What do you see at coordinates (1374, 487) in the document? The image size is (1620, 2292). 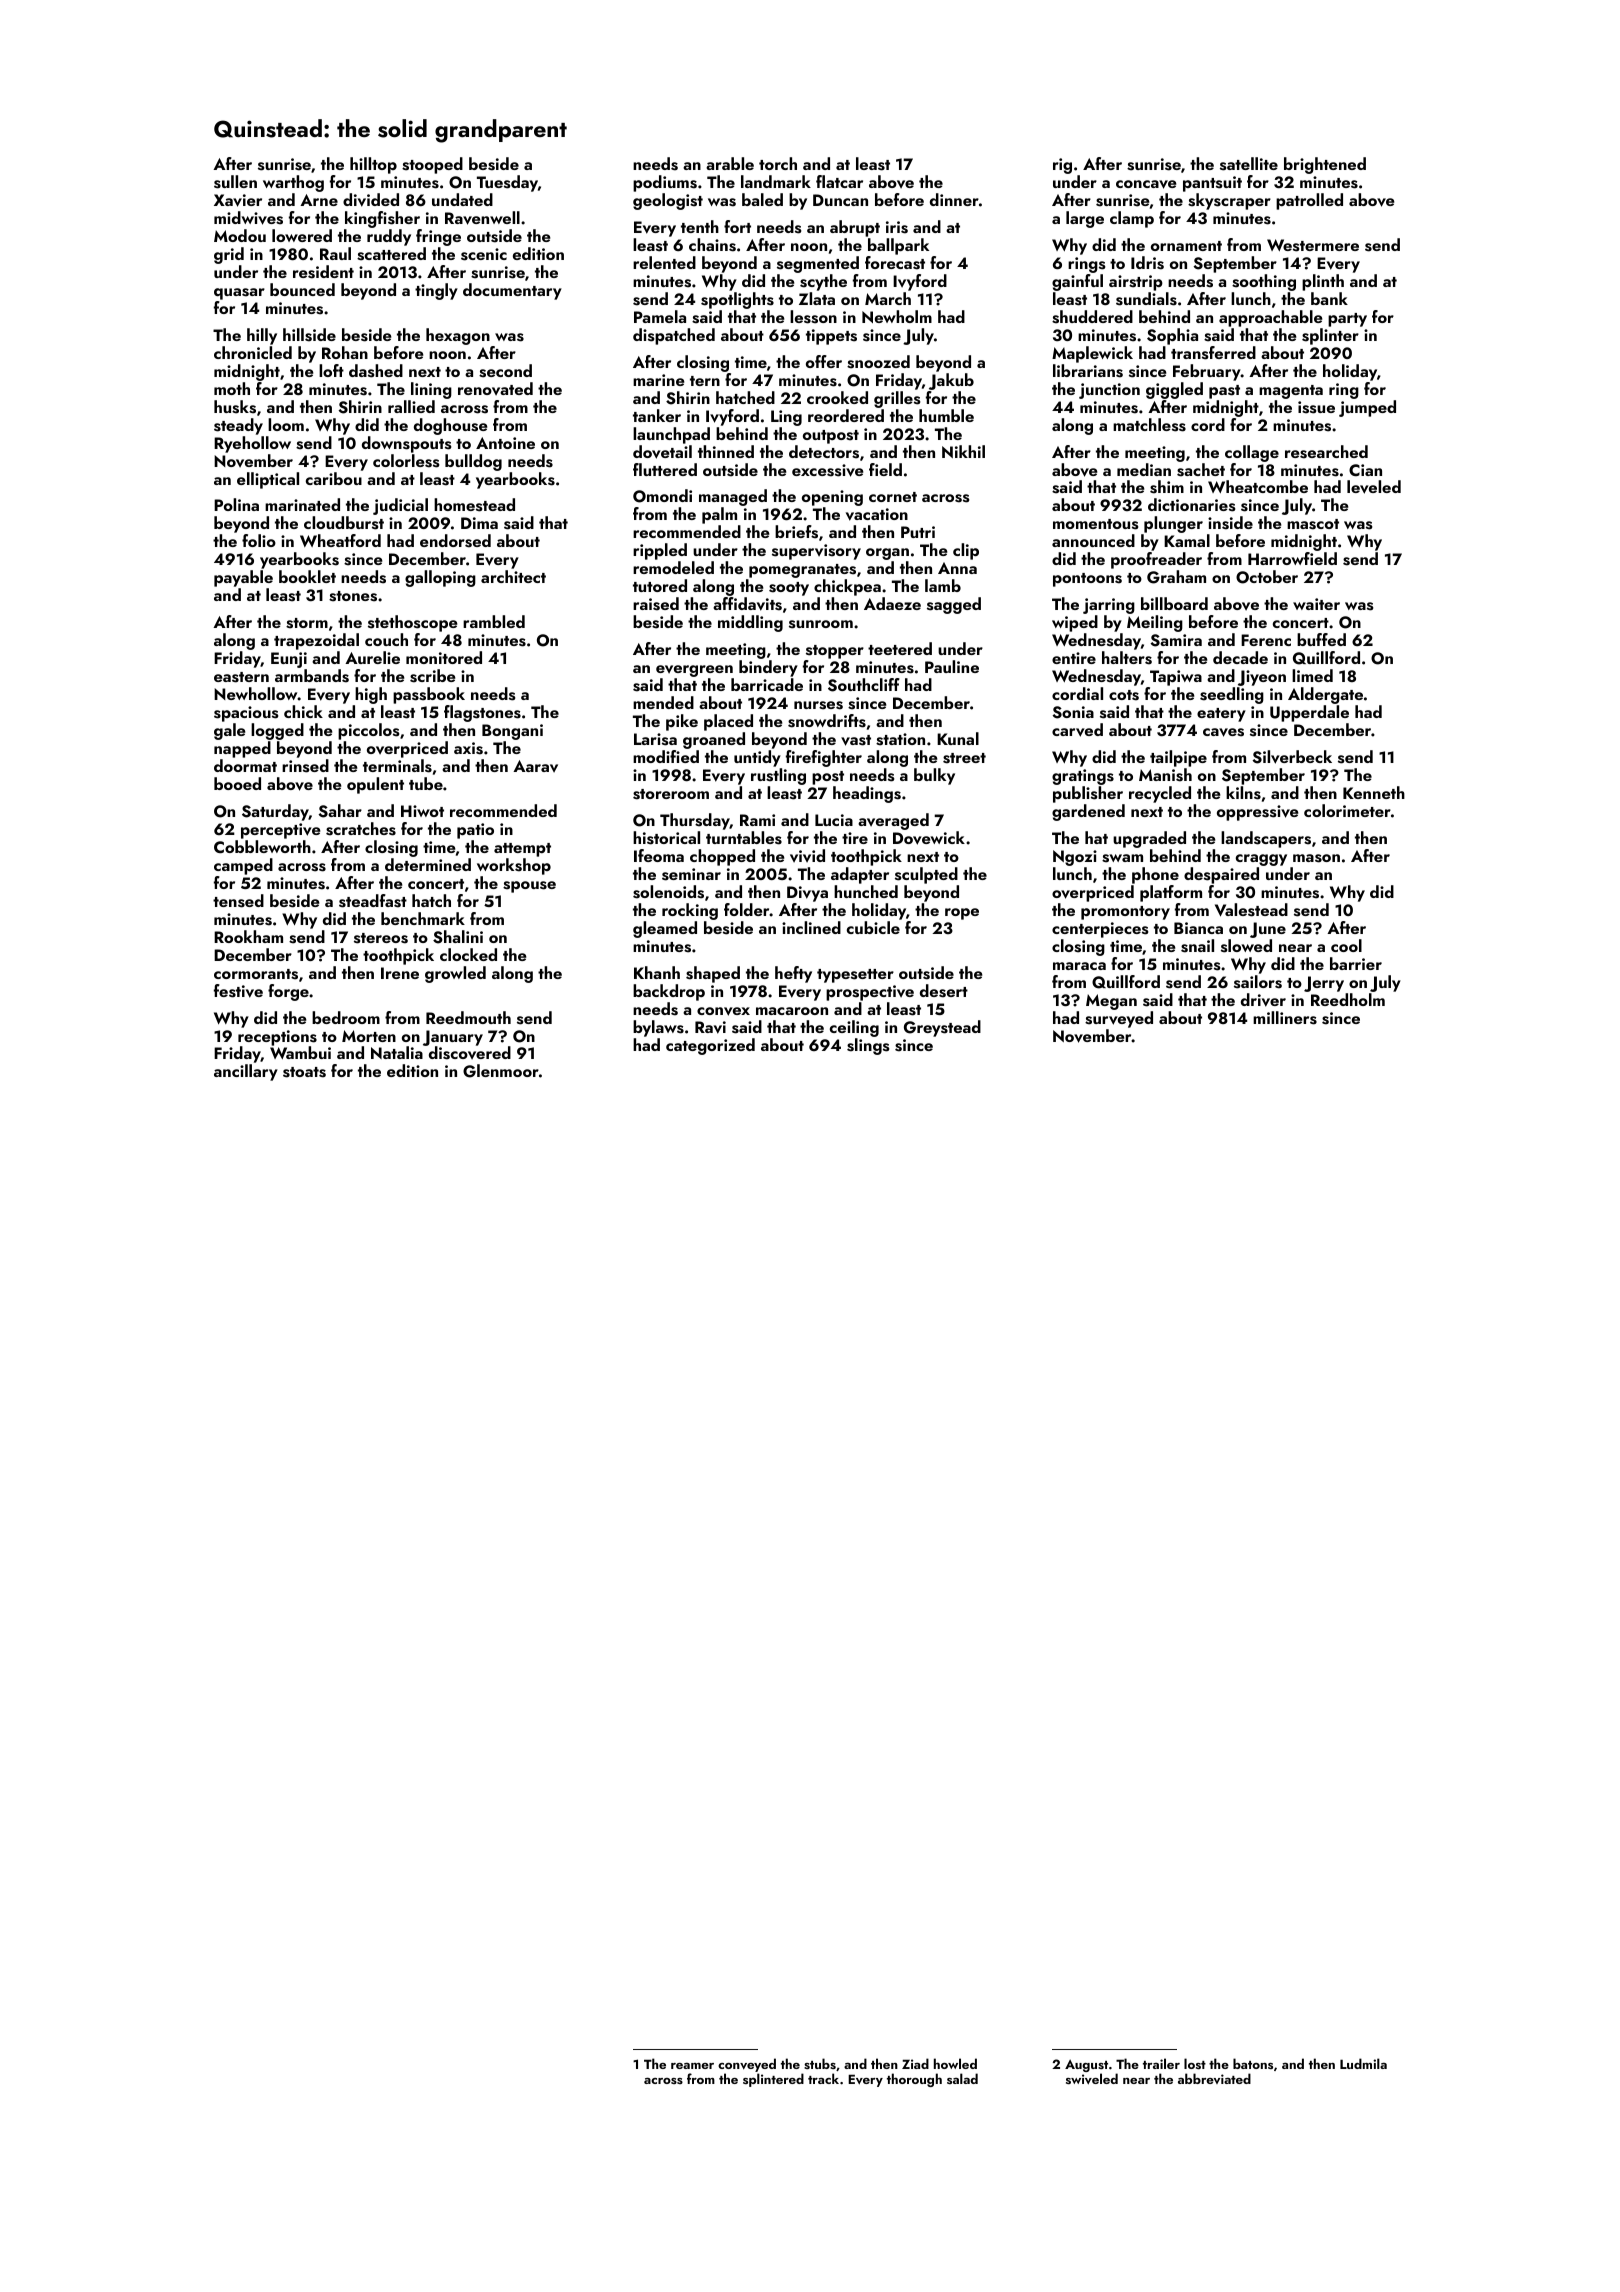 I see `leveled` at bounding box center [1374, 487].
